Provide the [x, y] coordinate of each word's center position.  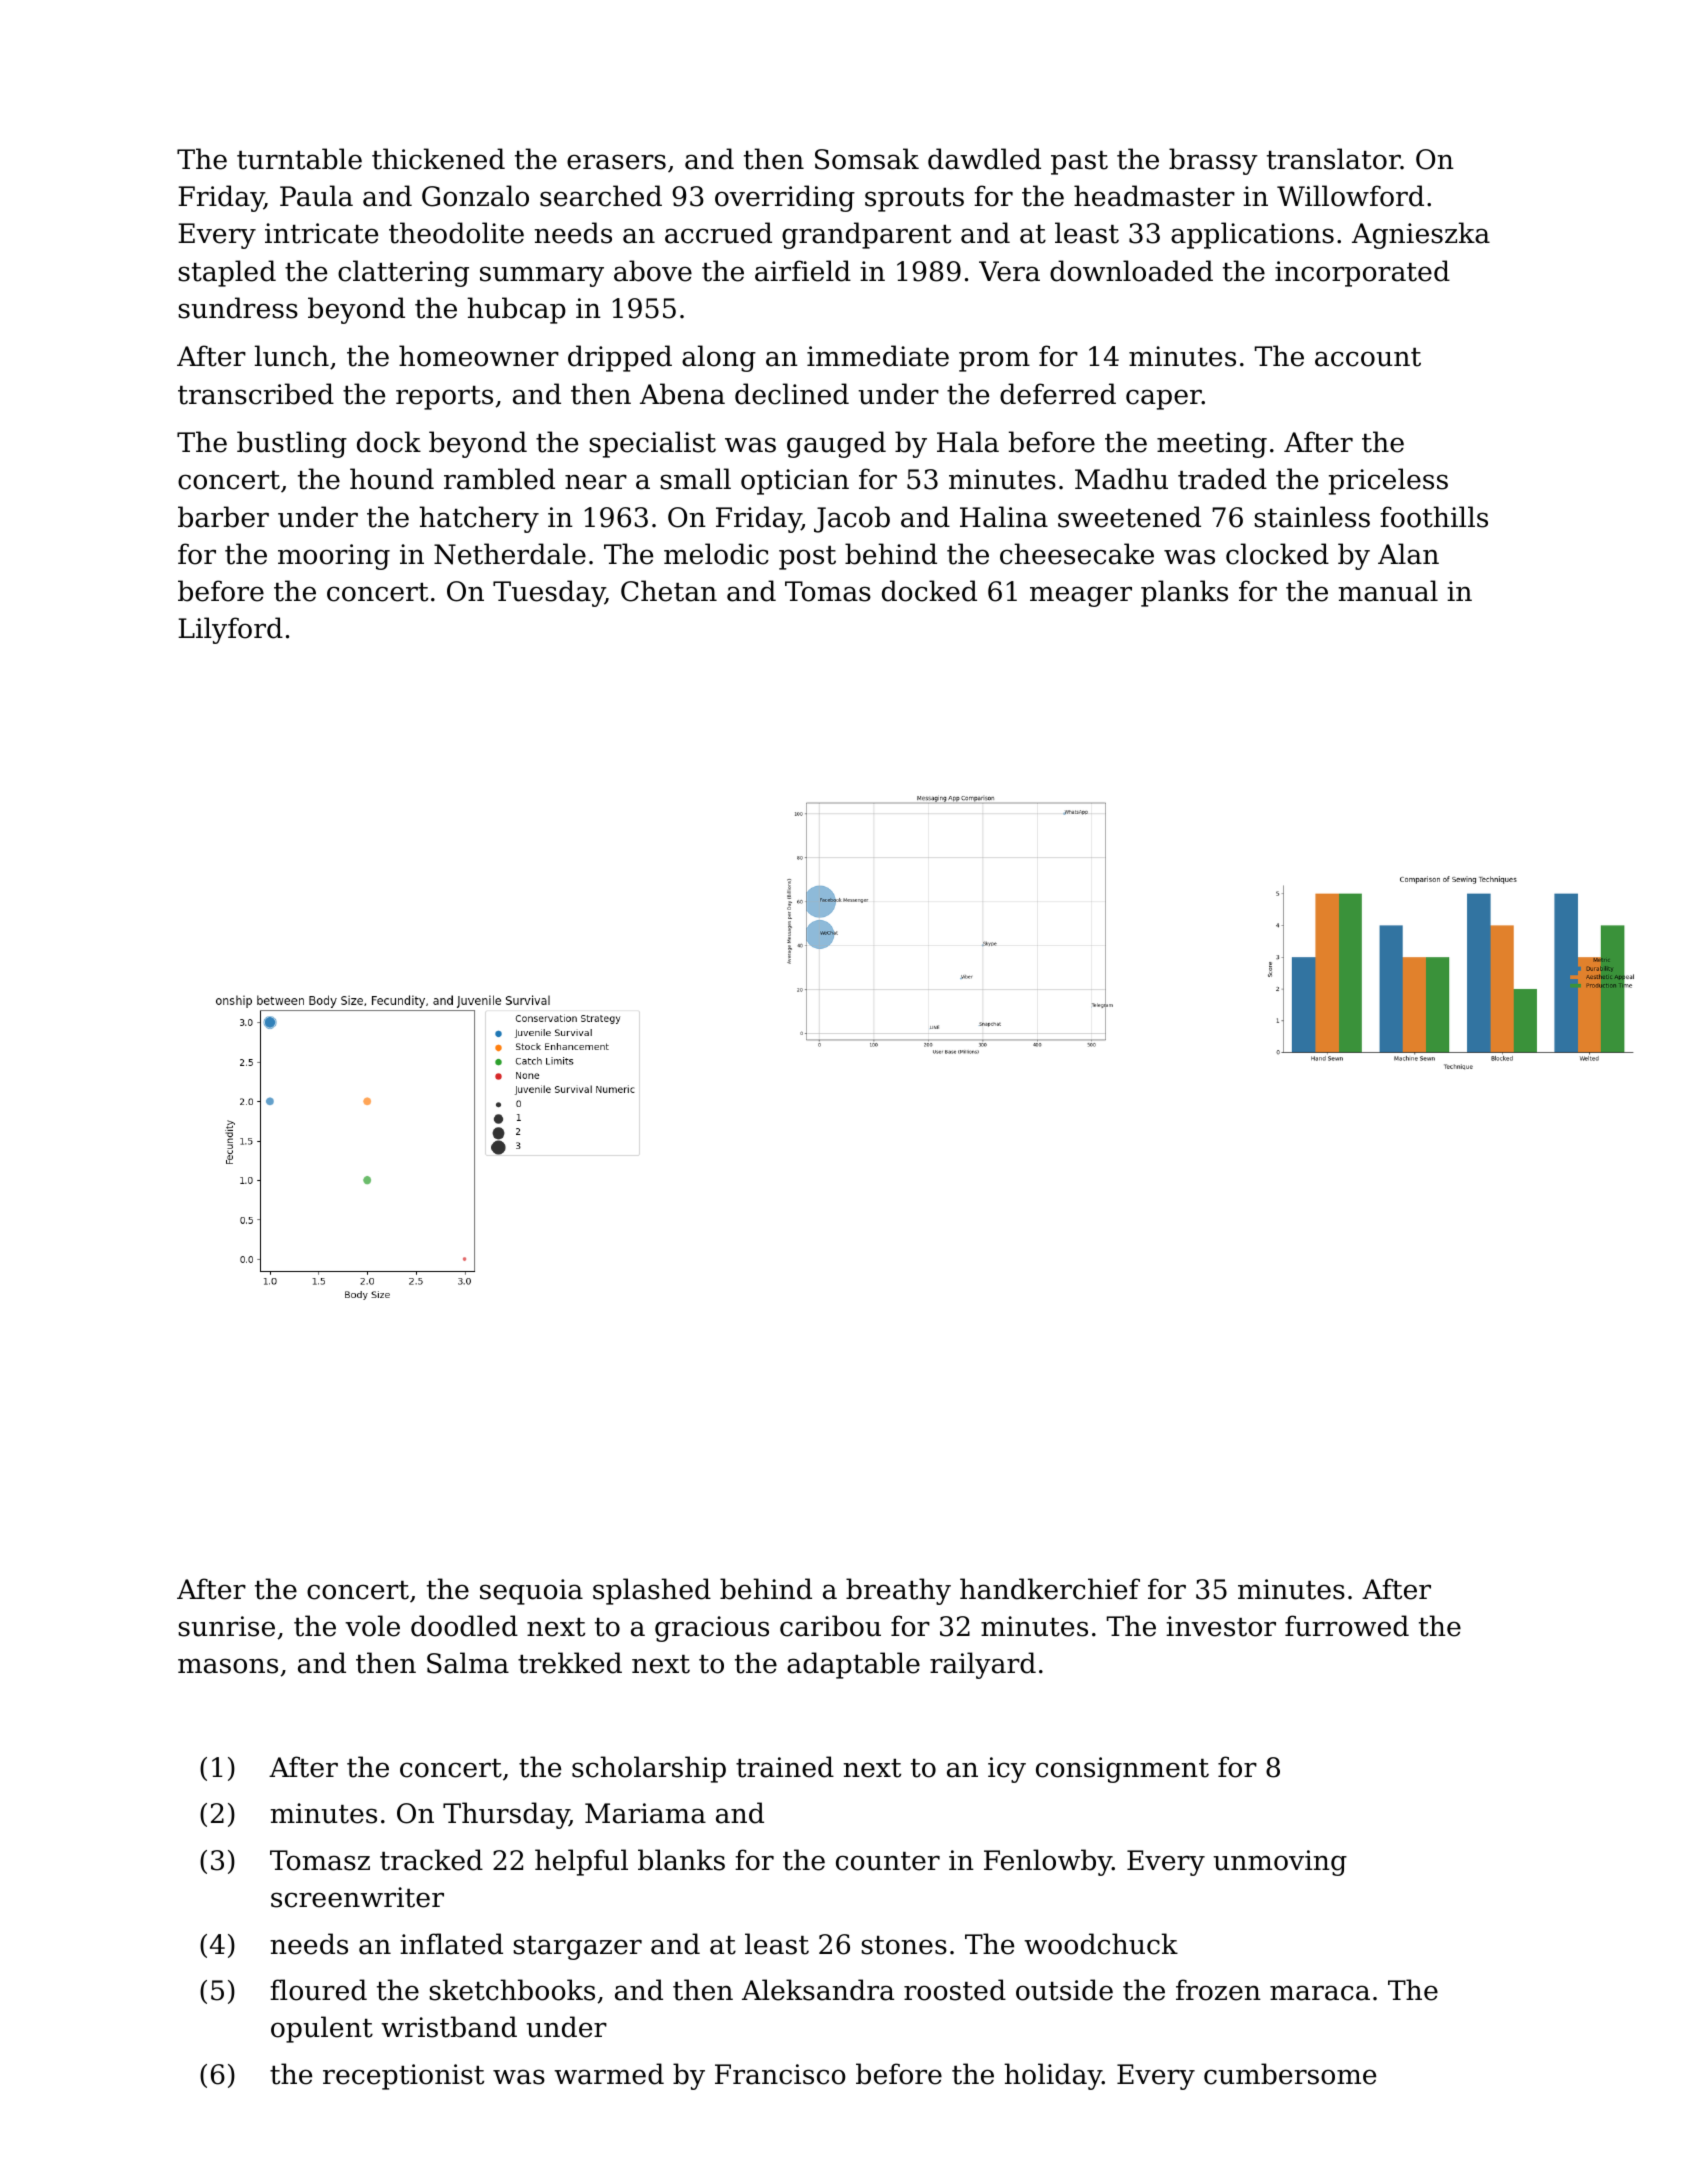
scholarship [649, 1769]
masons [228, 1666]
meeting [1212, 445]
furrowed [1347, 1626]
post [807, 558]
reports [444, 398]
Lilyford [230, 630]
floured [318, 1990]
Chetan [669, 591]
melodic [716, 554]
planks [1184, 593]
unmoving [1280, 1863]
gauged [836, 444]
